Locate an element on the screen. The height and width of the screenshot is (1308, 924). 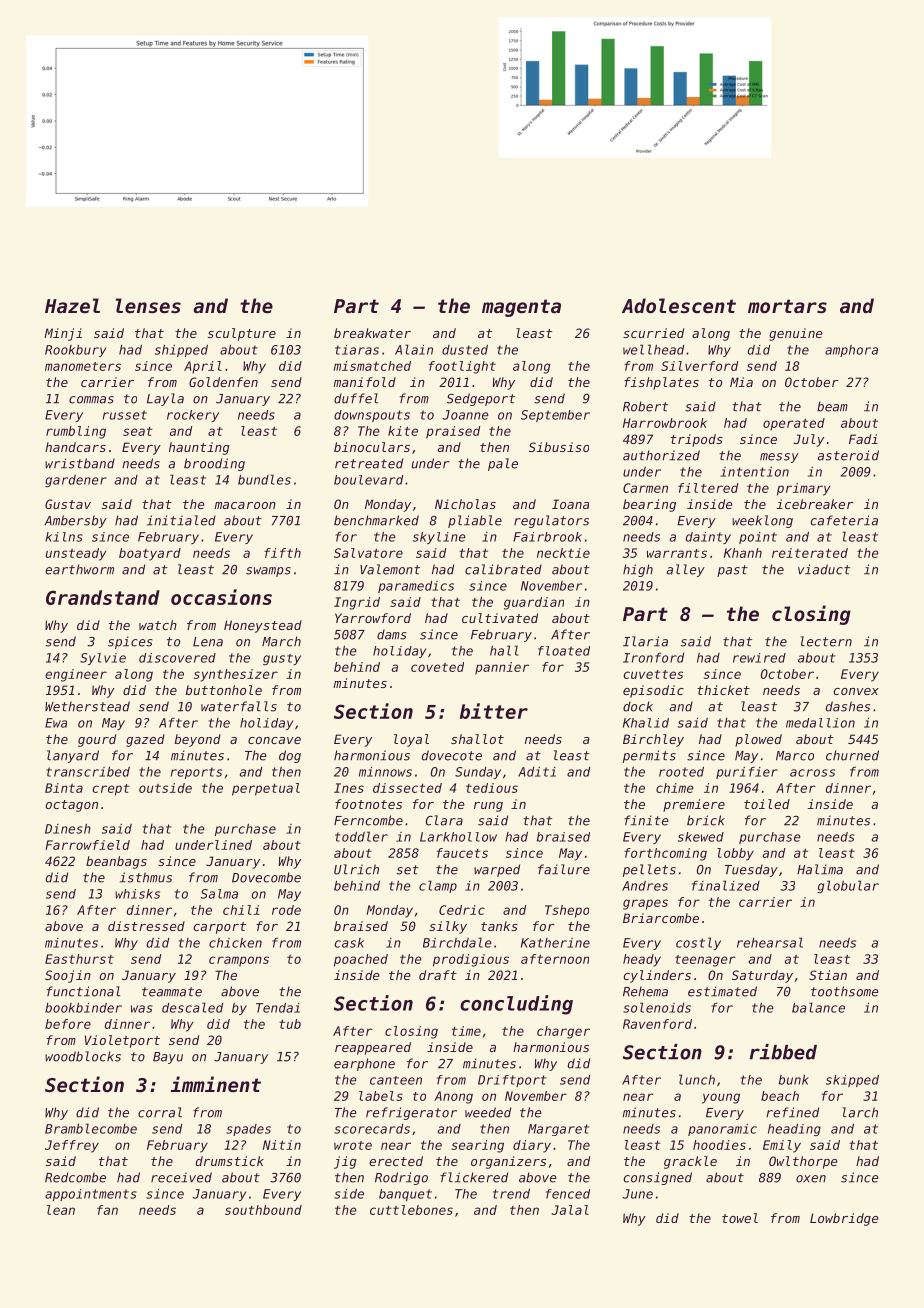
pliable is located at coordinates (475, 521).
